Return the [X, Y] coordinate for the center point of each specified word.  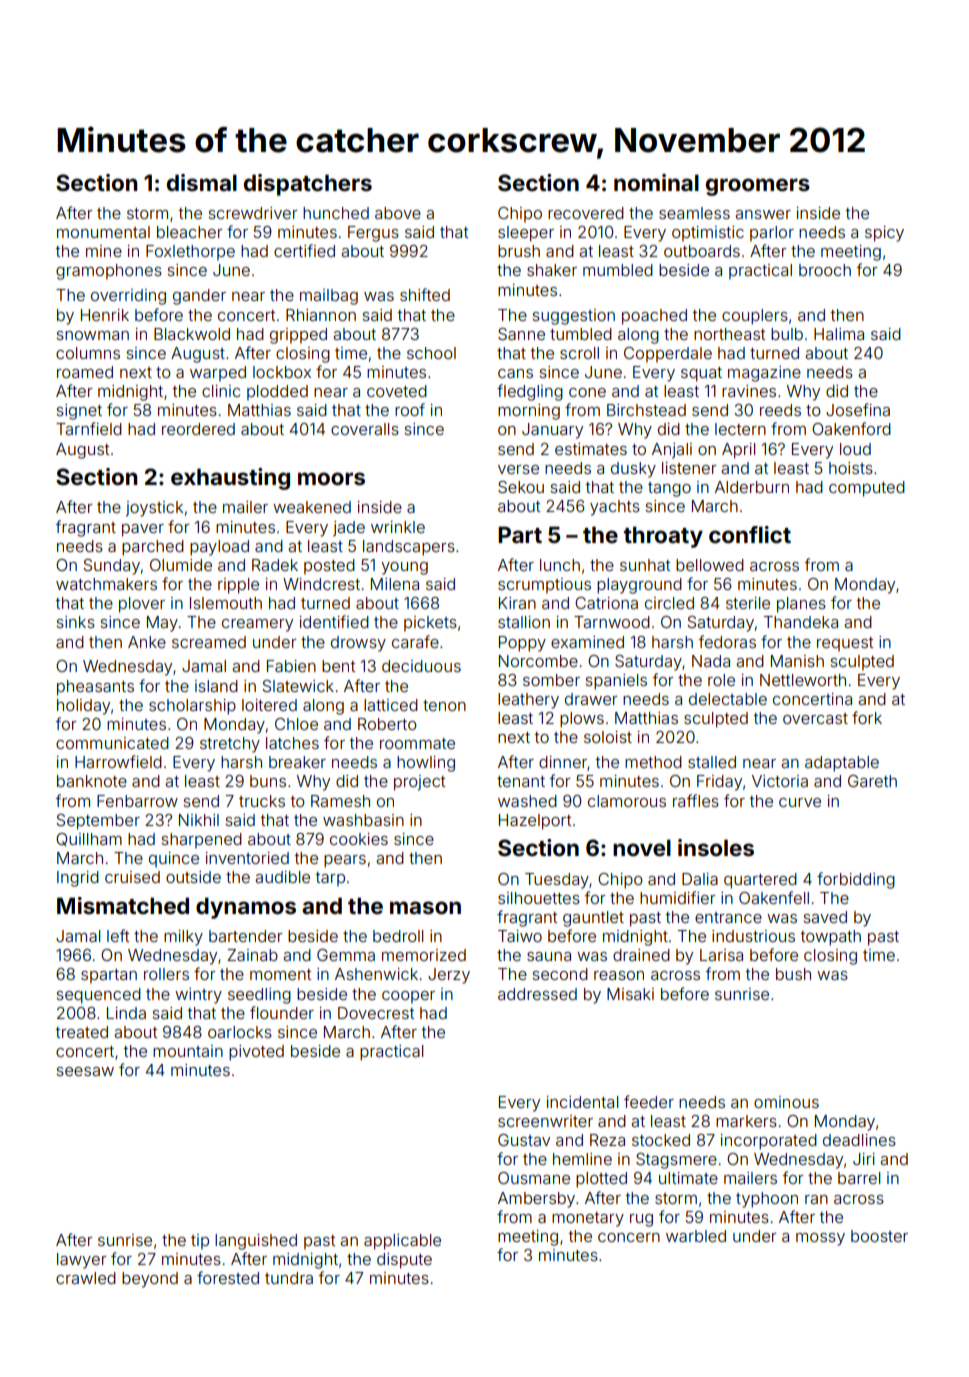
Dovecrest [376, 1013]
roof [410, 409]
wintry [198, 996]
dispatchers [308, 185]
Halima [839, 334]
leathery [528, 701]
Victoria [780, 781]
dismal [202, 182]
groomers [758, 187]
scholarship [192, 707]
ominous [786, 1102]
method [653, 762]
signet [79, 412]
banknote [92, 781]
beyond [150, 1280]
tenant [521, 781]
